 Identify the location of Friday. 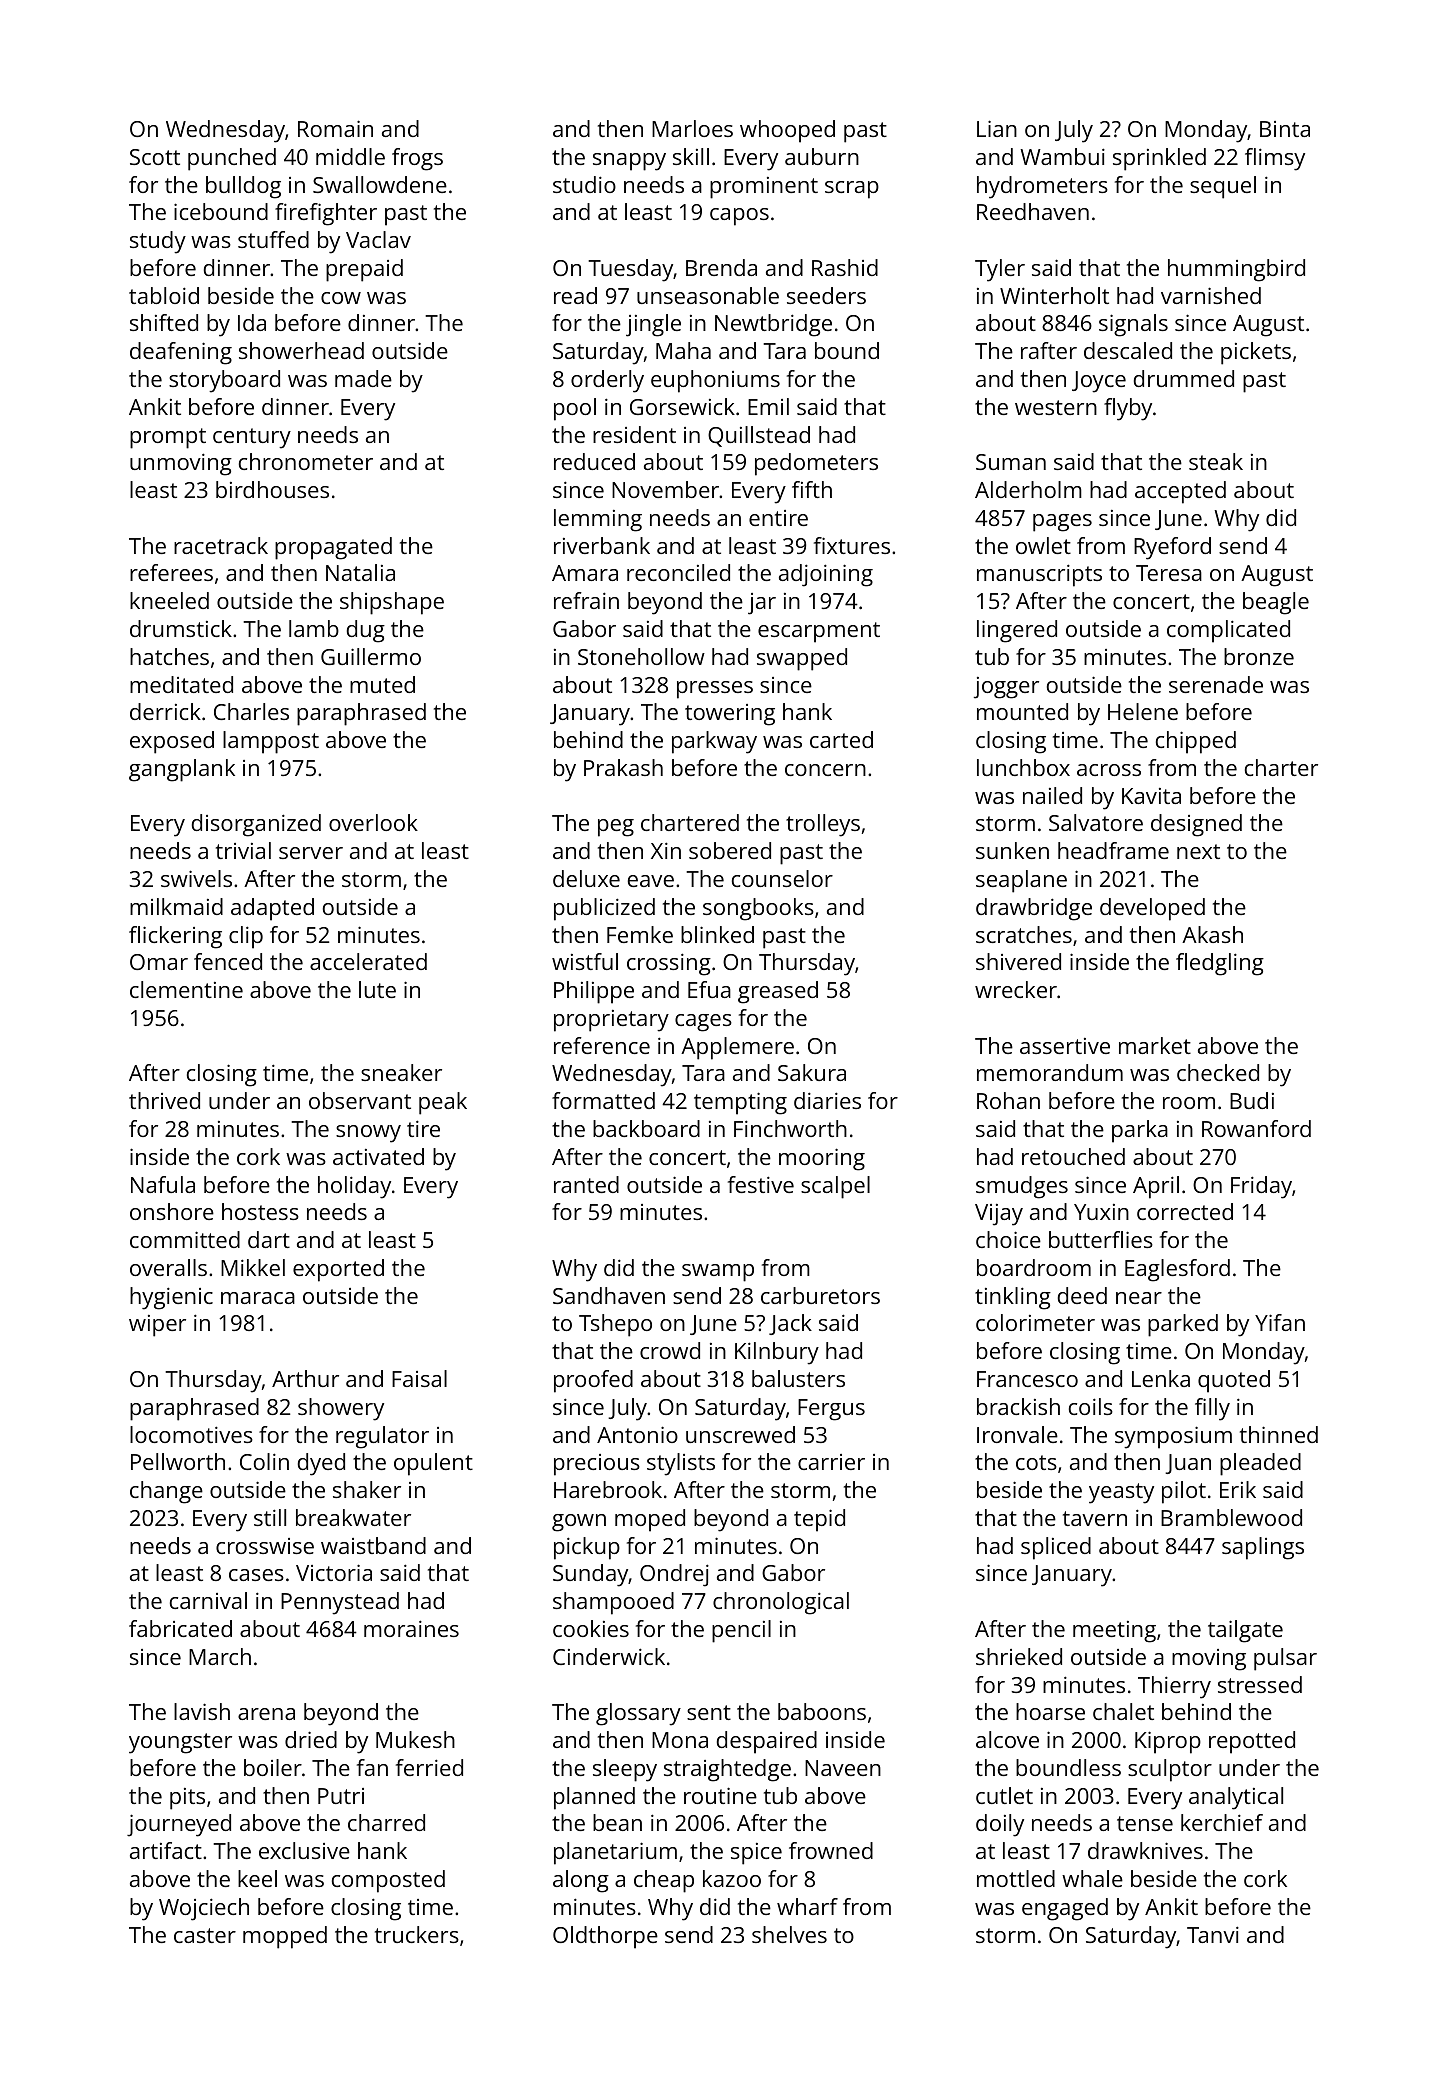
(1261, 1187).
